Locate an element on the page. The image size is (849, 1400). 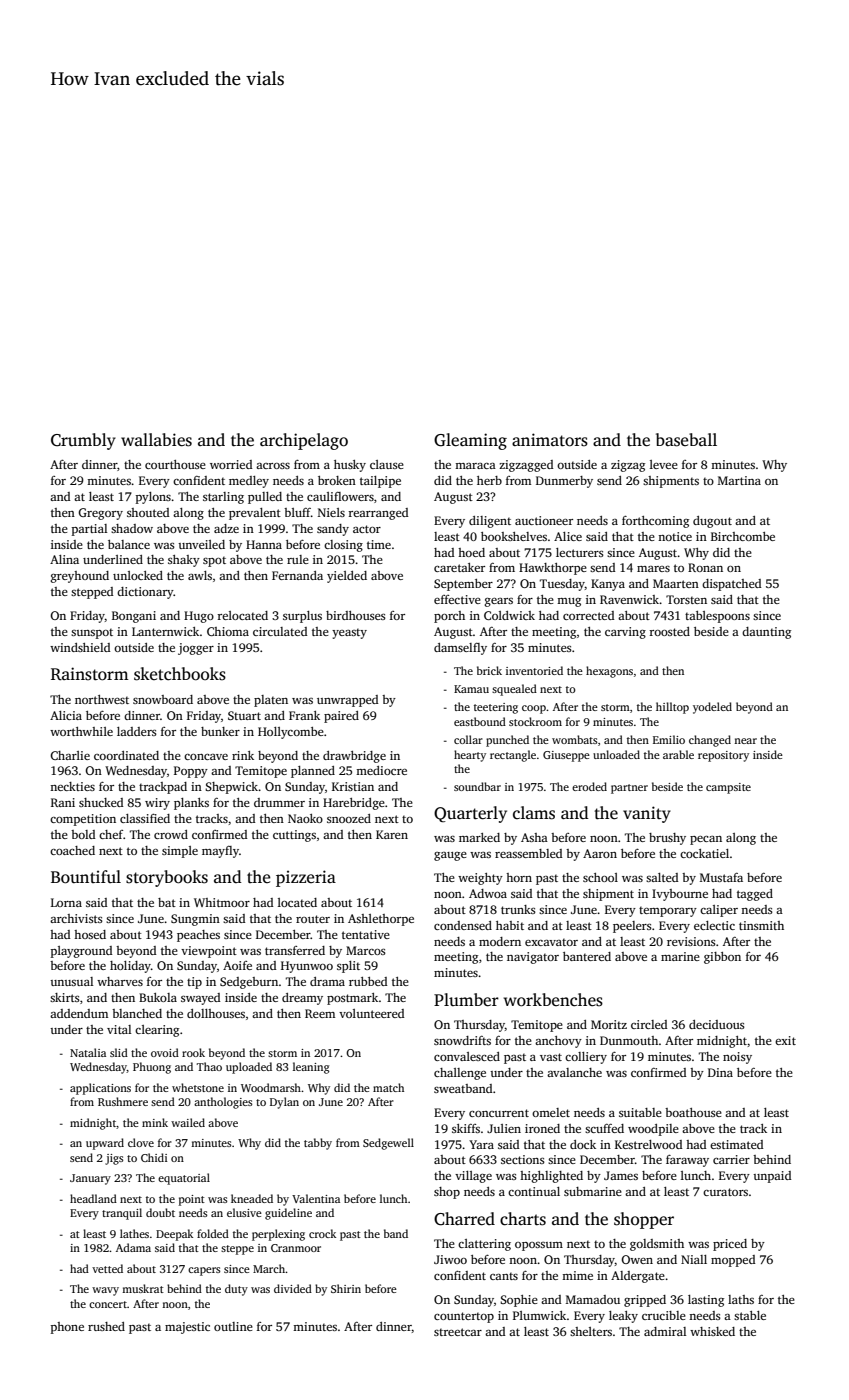
northwest is located at coordinates (102, 699).
